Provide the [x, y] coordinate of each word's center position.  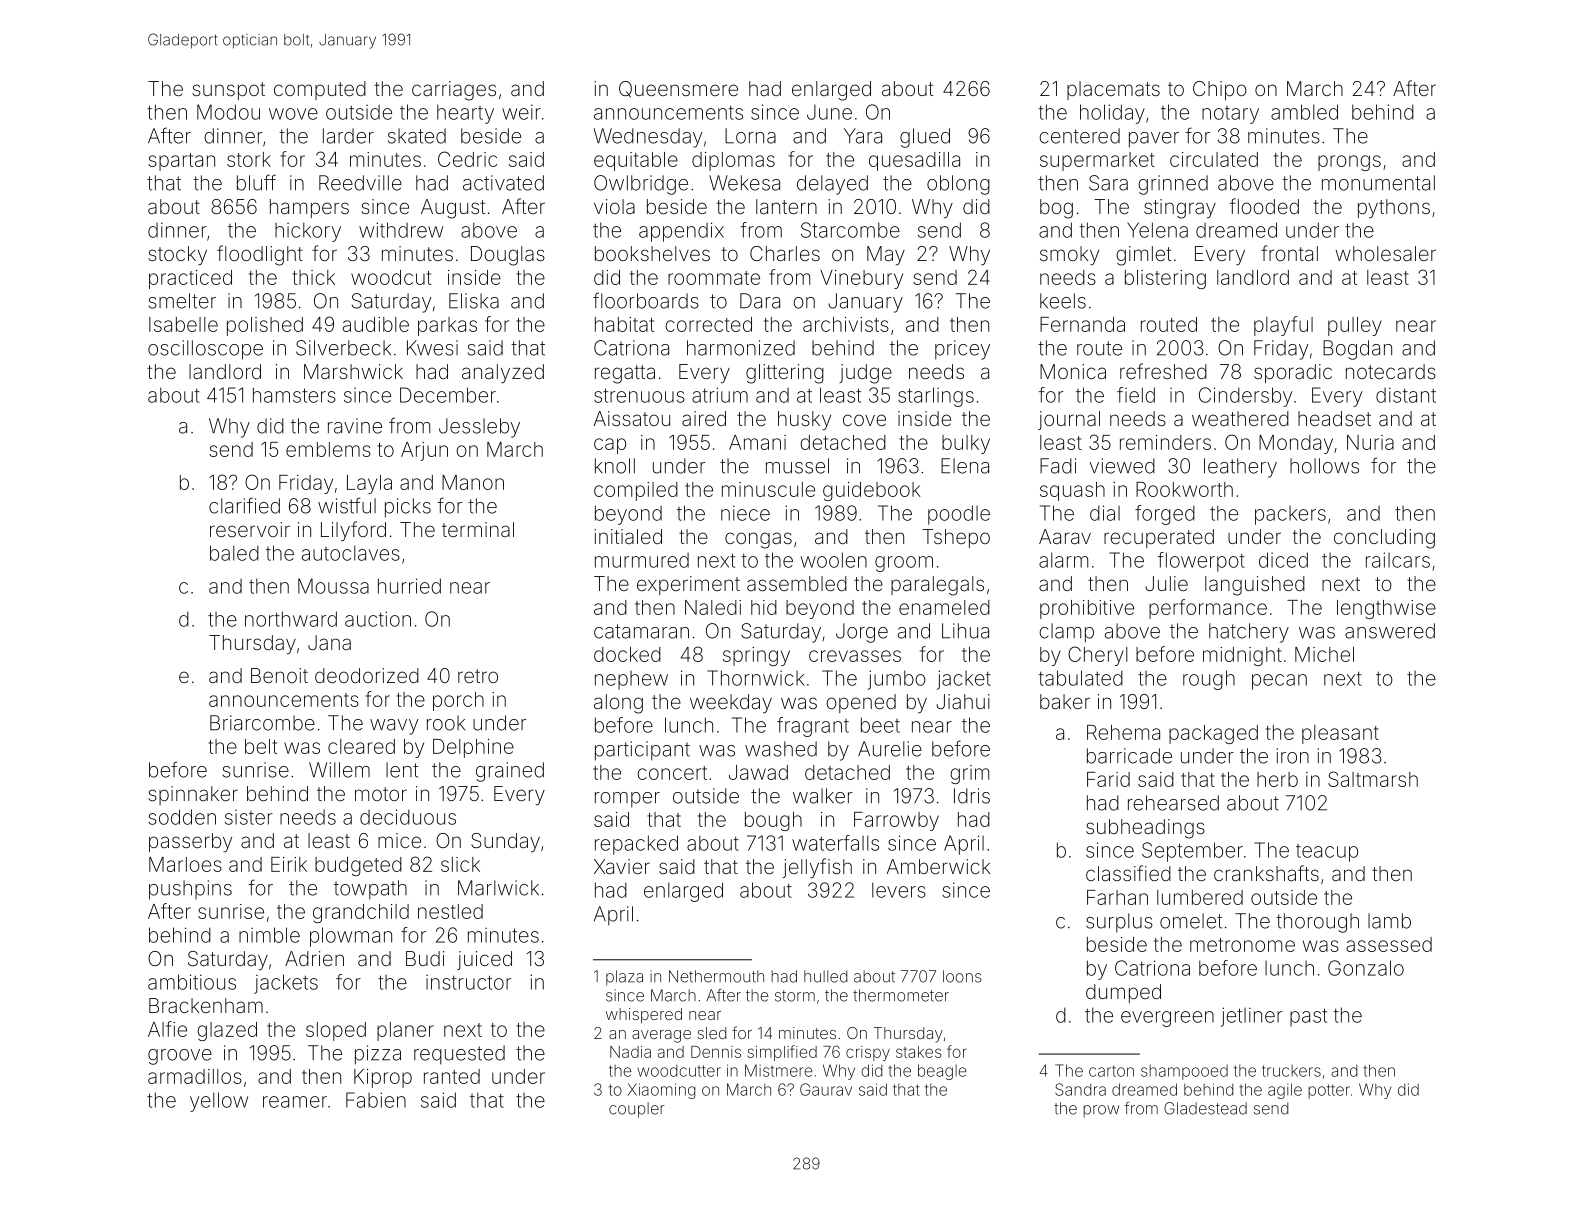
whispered [644, 1015]
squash [1072, 491]
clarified [244, 505]
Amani [757, 442]
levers [899, 890]
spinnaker [193, 795]
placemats [1113, 90]
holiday [1112, 114]
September [1192, 852]
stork [249, 159]
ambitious [192, 982]
